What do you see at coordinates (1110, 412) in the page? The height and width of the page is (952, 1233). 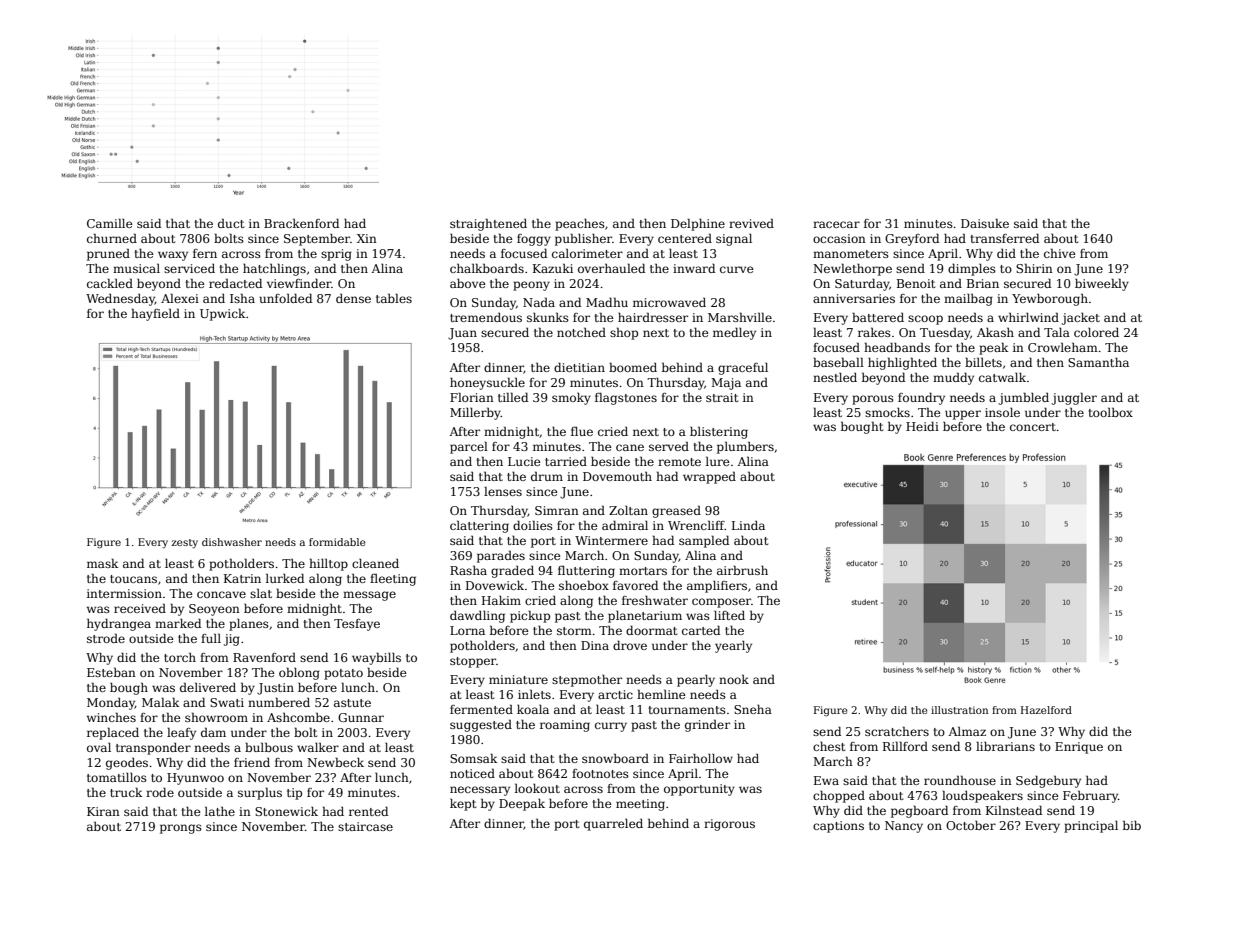 I see `toolbox` at bounding box center [1110, 412].
